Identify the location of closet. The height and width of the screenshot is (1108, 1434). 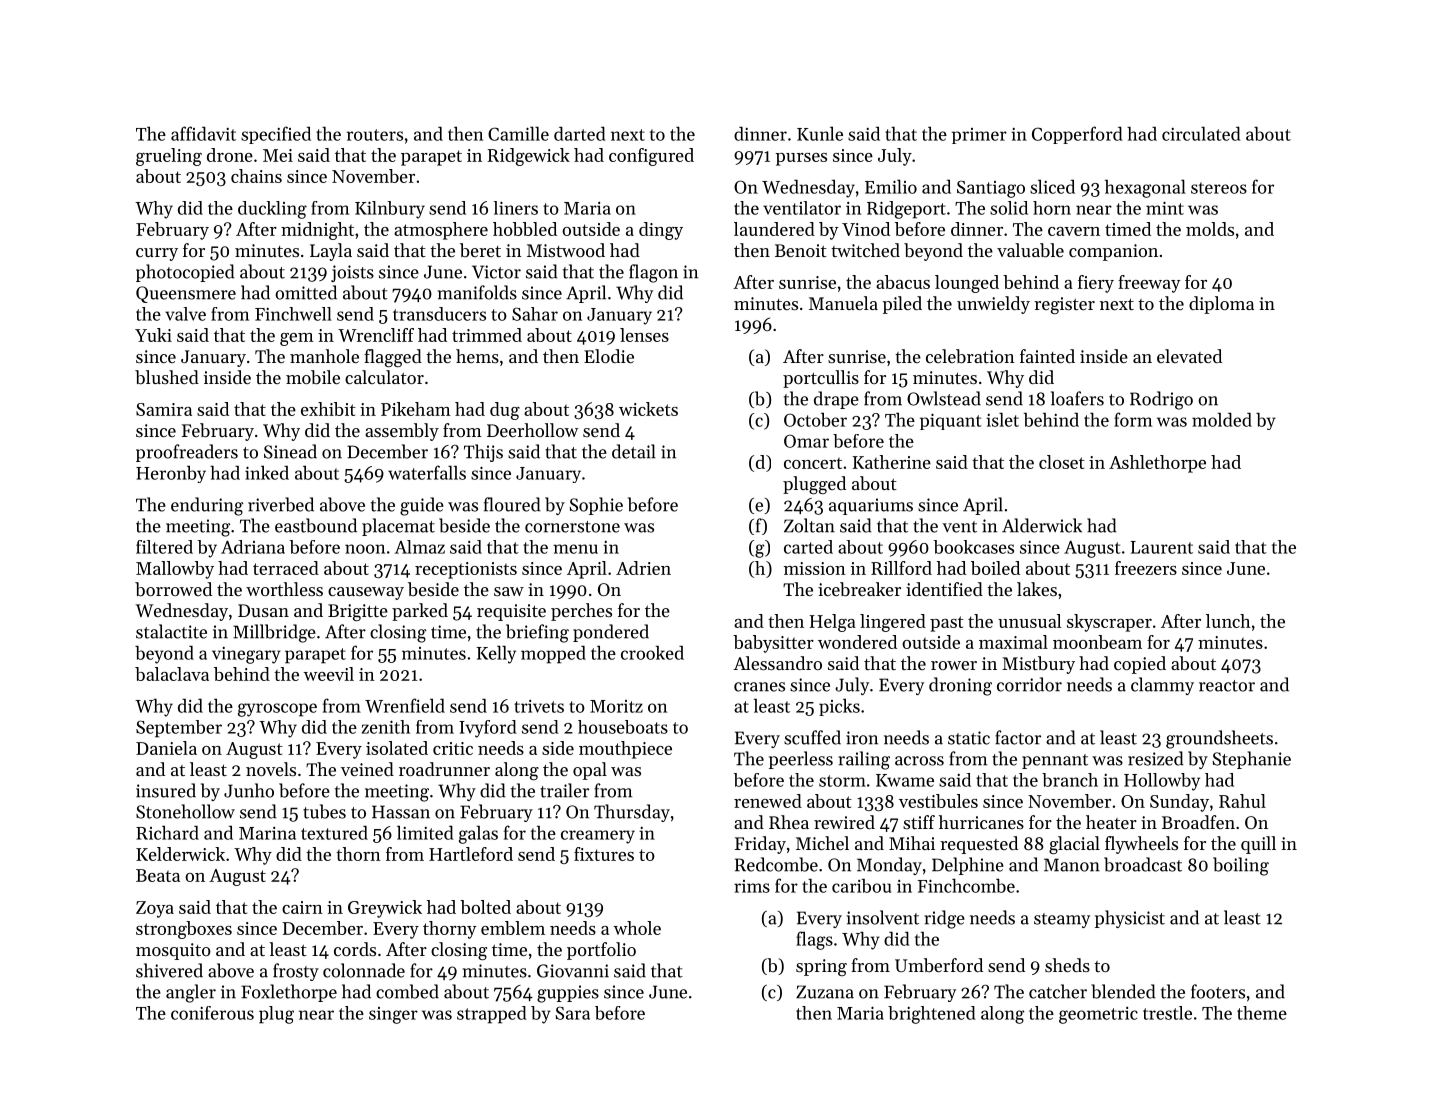
(1062, 462).
